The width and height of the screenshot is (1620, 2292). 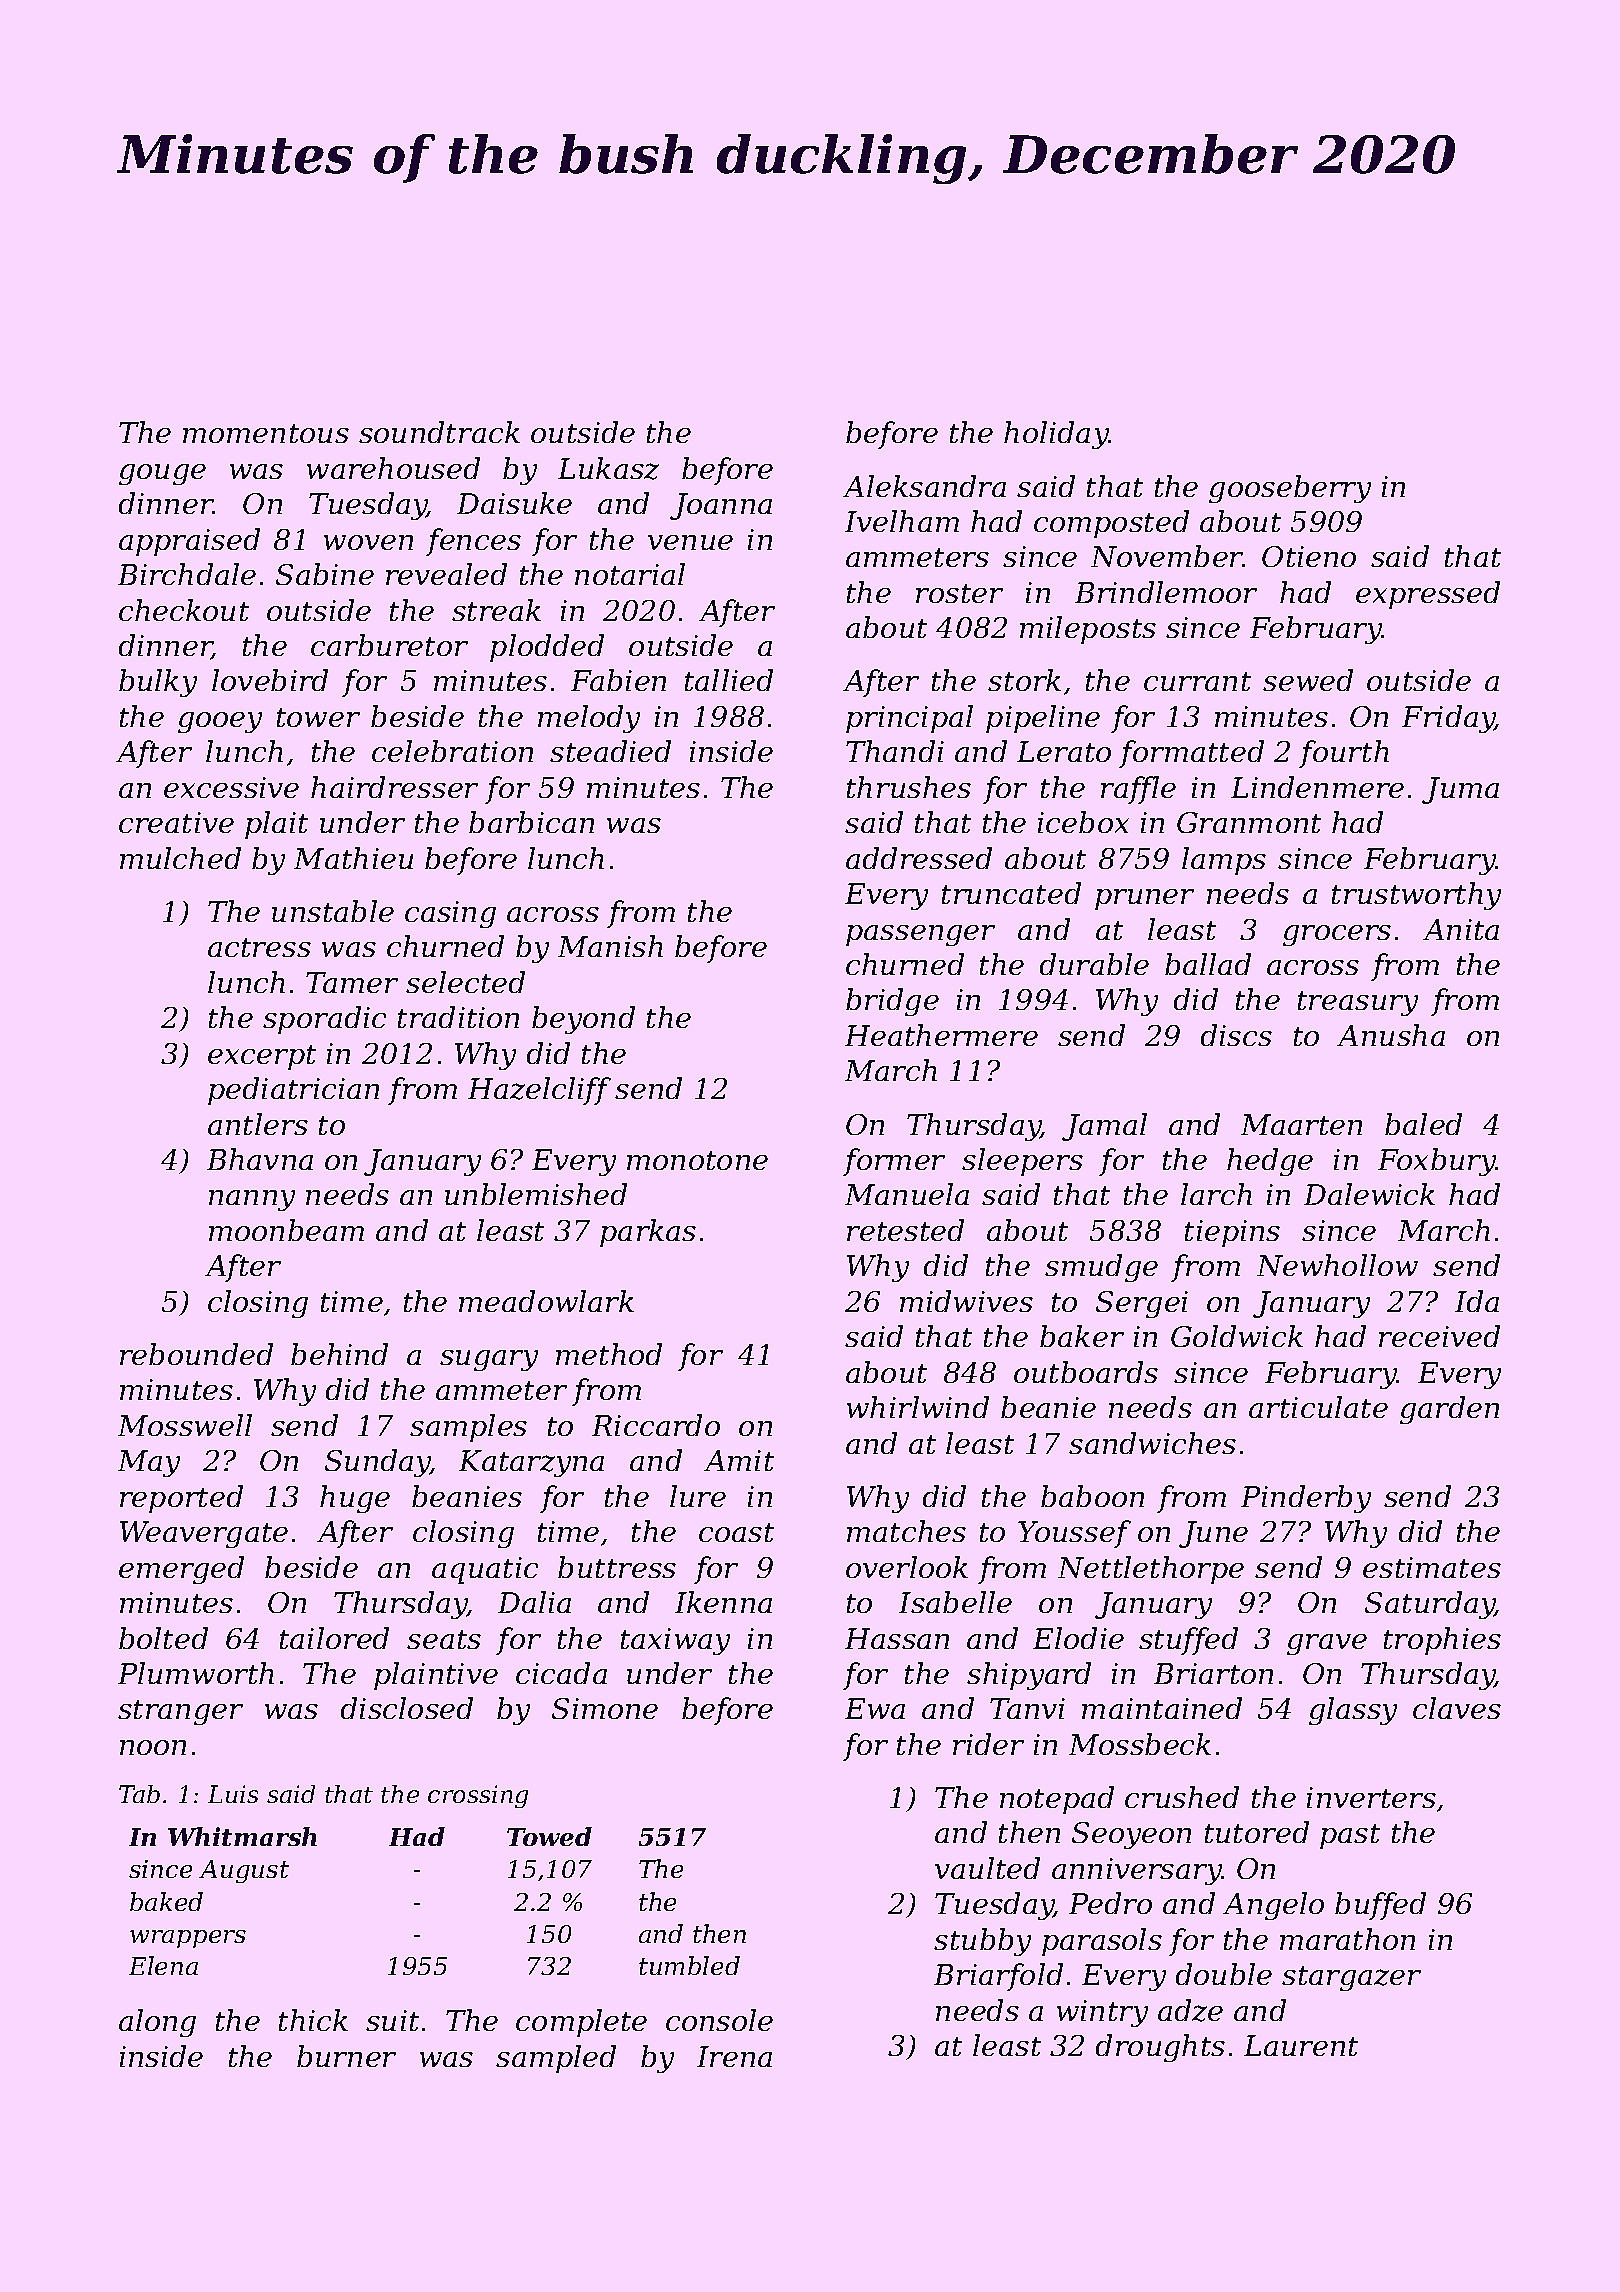 I want to click on Lukasz, so click(x=608, y=468).
